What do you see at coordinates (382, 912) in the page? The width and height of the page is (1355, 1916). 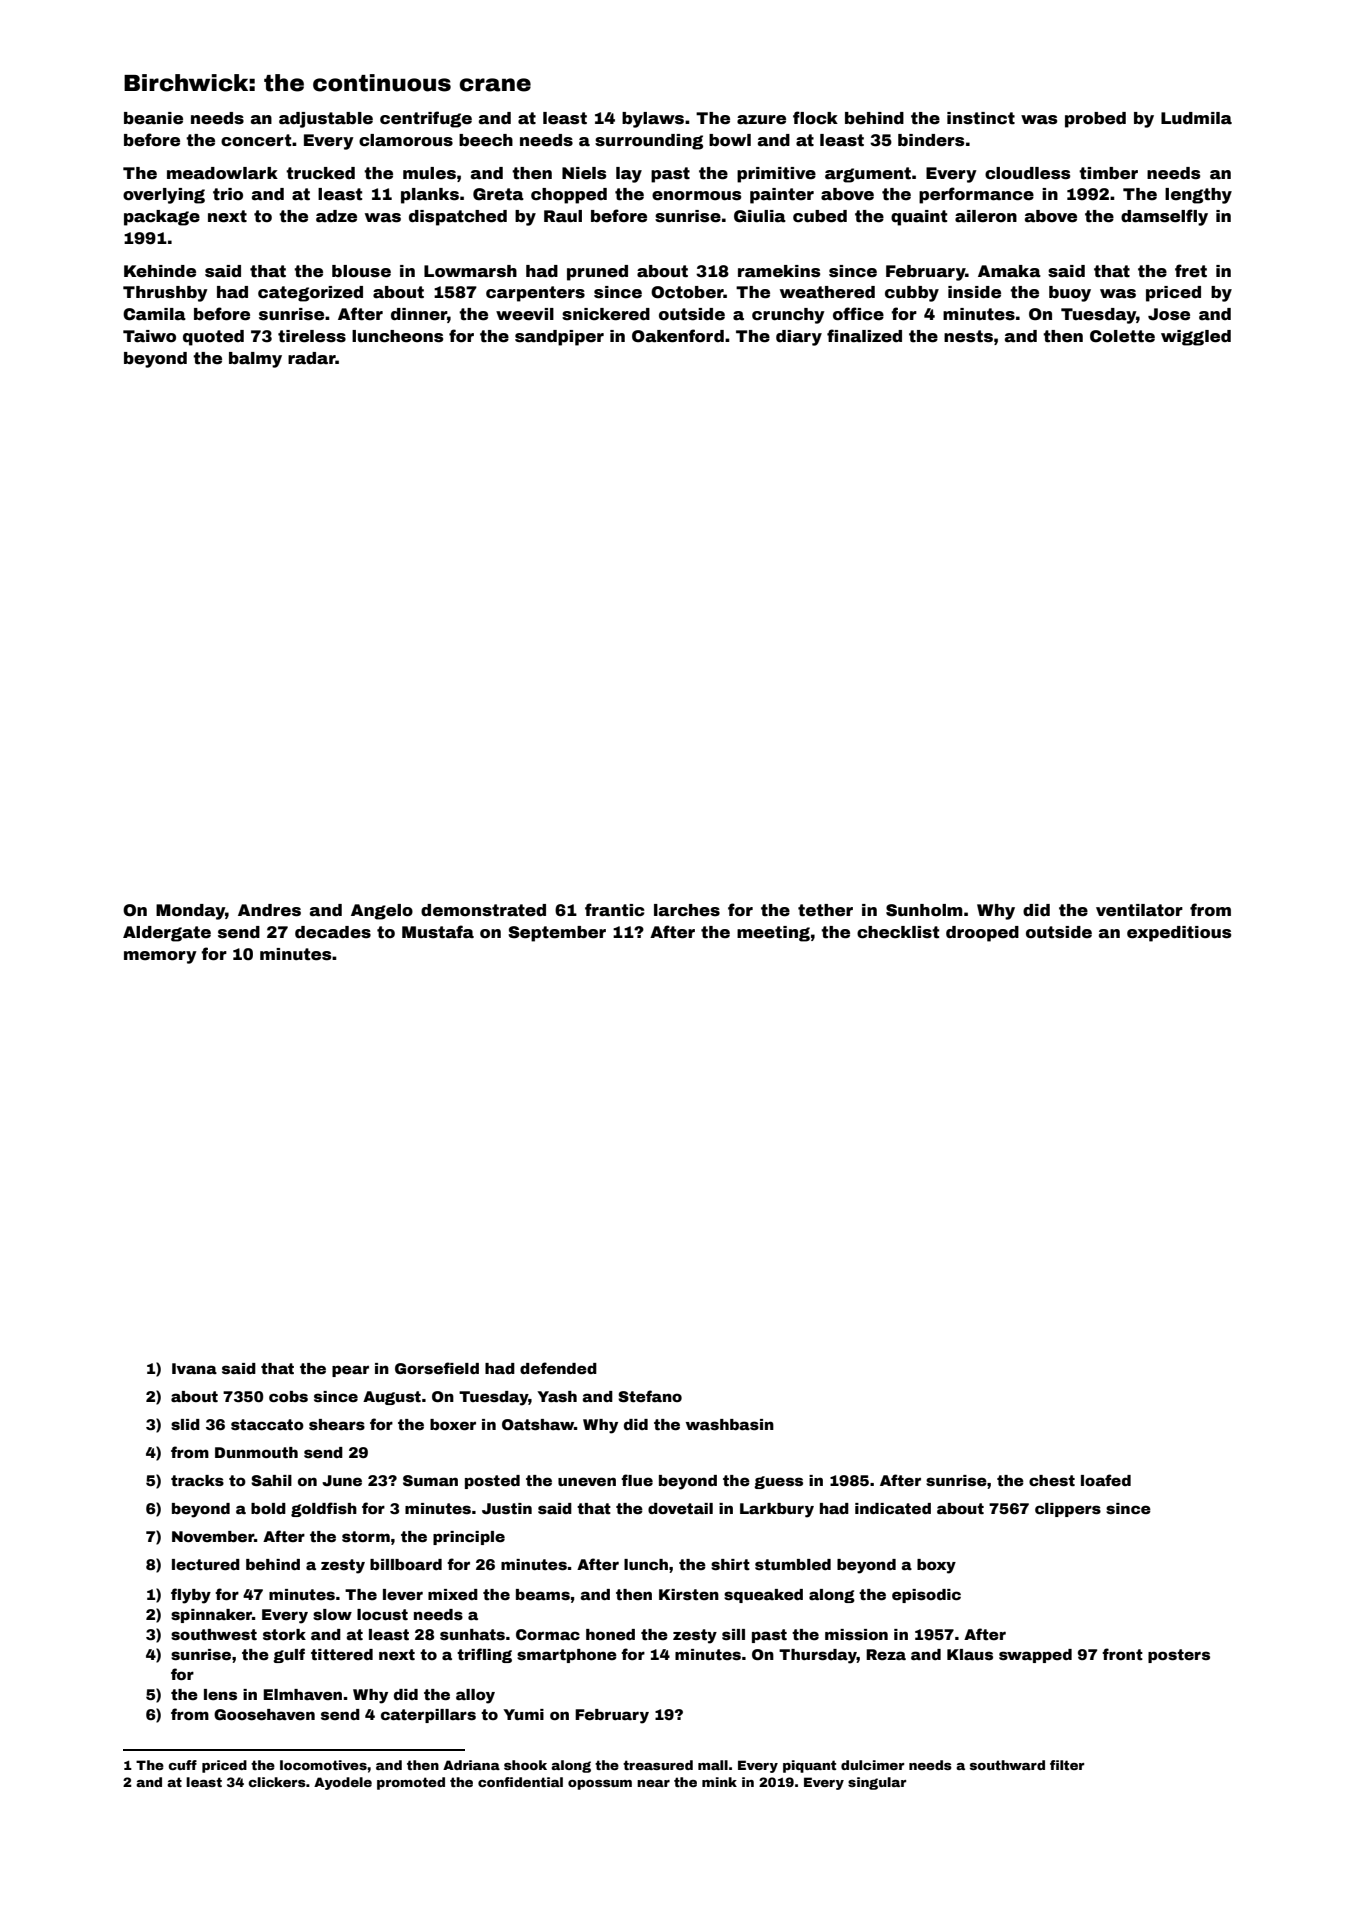 I see `Angelo` at bounding box center [382, 912].
